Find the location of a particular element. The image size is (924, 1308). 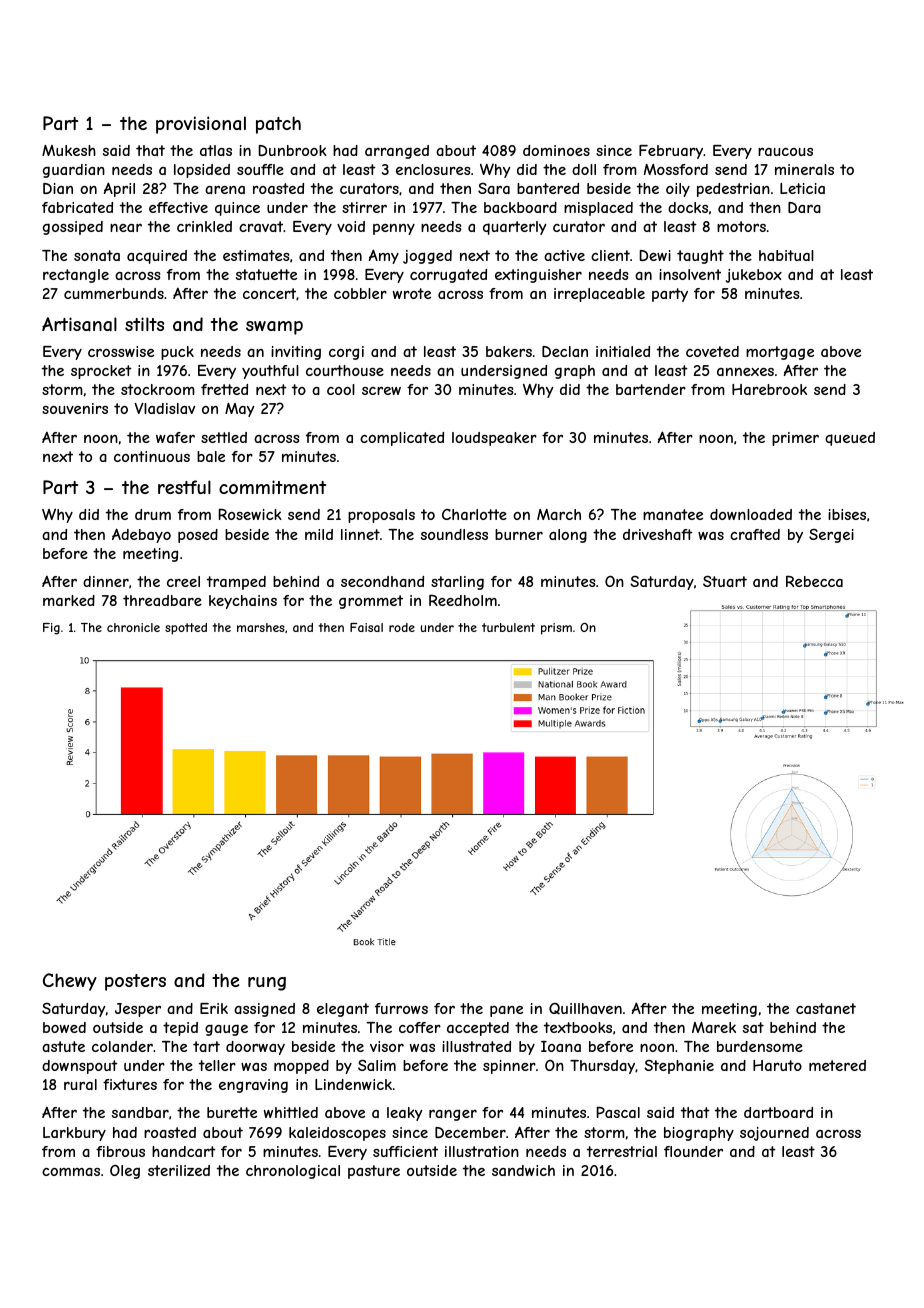

raucous is located at coordinates (785, 152).
